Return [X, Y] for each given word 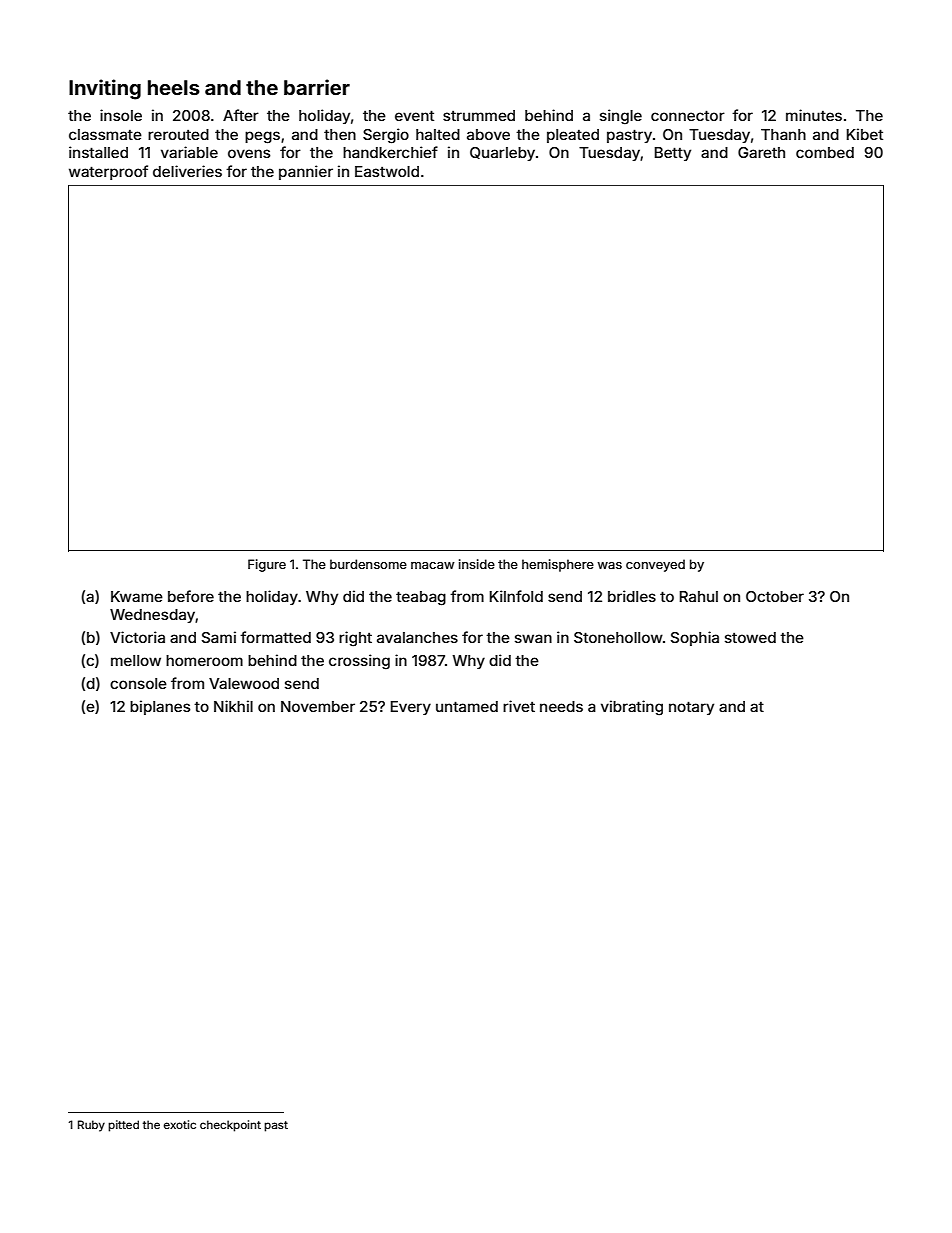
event [414, 115]
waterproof [108, 172]
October [775, 596]
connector [688, 115]
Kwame [137, 596]
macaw [433, 565]
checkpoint [230, 1126]
